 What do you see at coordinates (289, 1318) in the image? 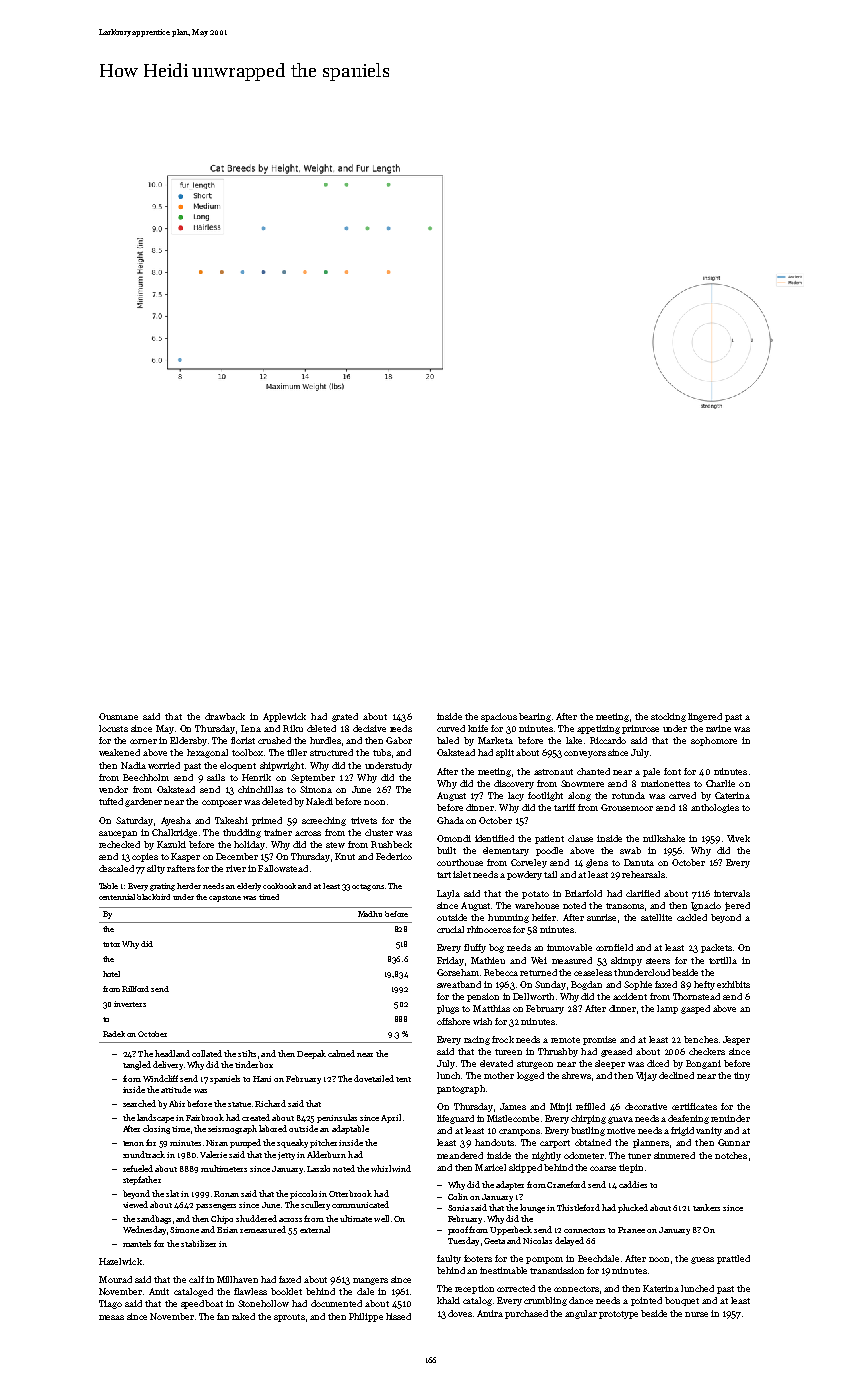
I see `sprouts` at bounding box center [289, 1318].
